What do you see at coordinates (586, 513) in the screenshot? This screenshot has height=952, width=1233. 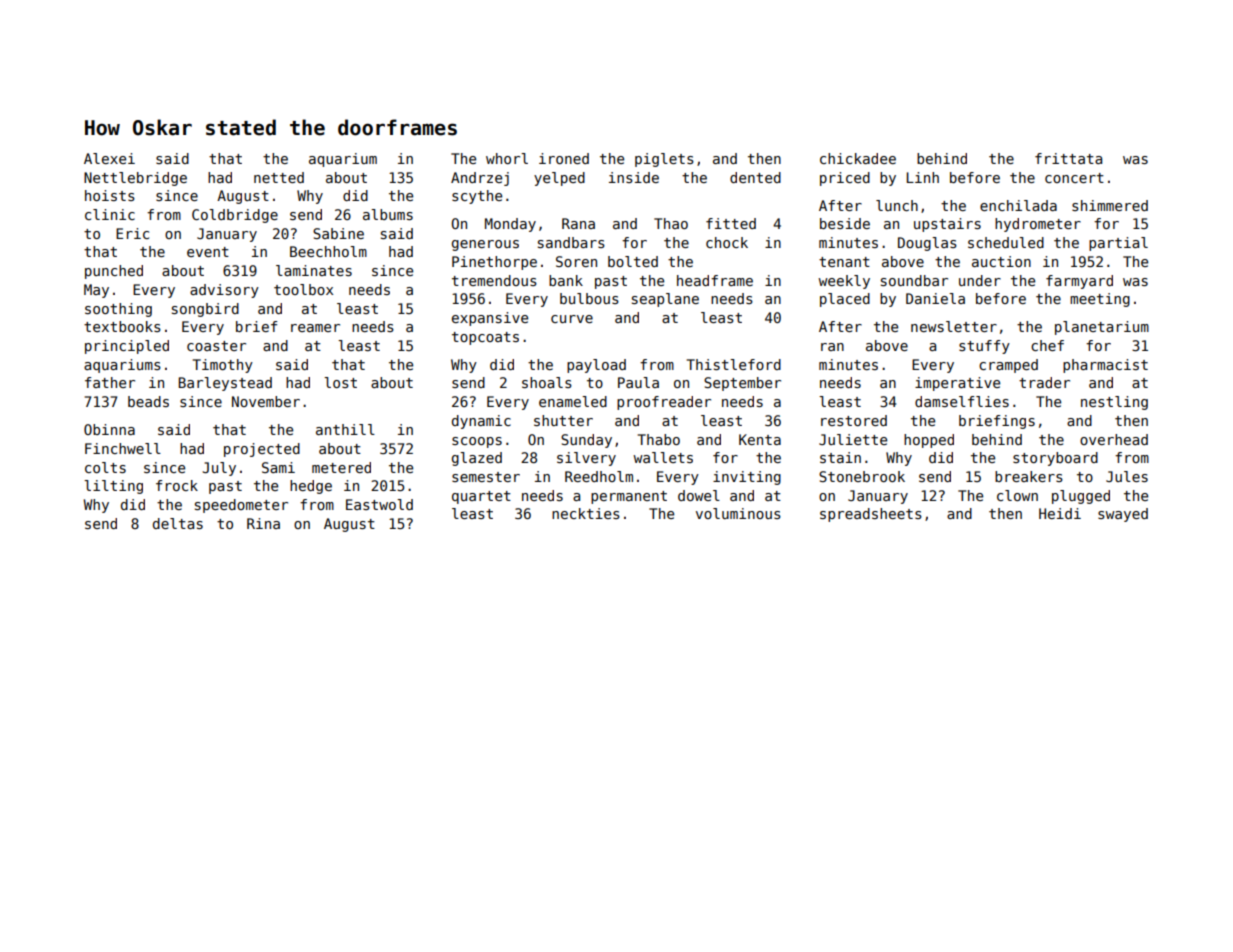 I see `neckties` at bounding box center [586, 513].
